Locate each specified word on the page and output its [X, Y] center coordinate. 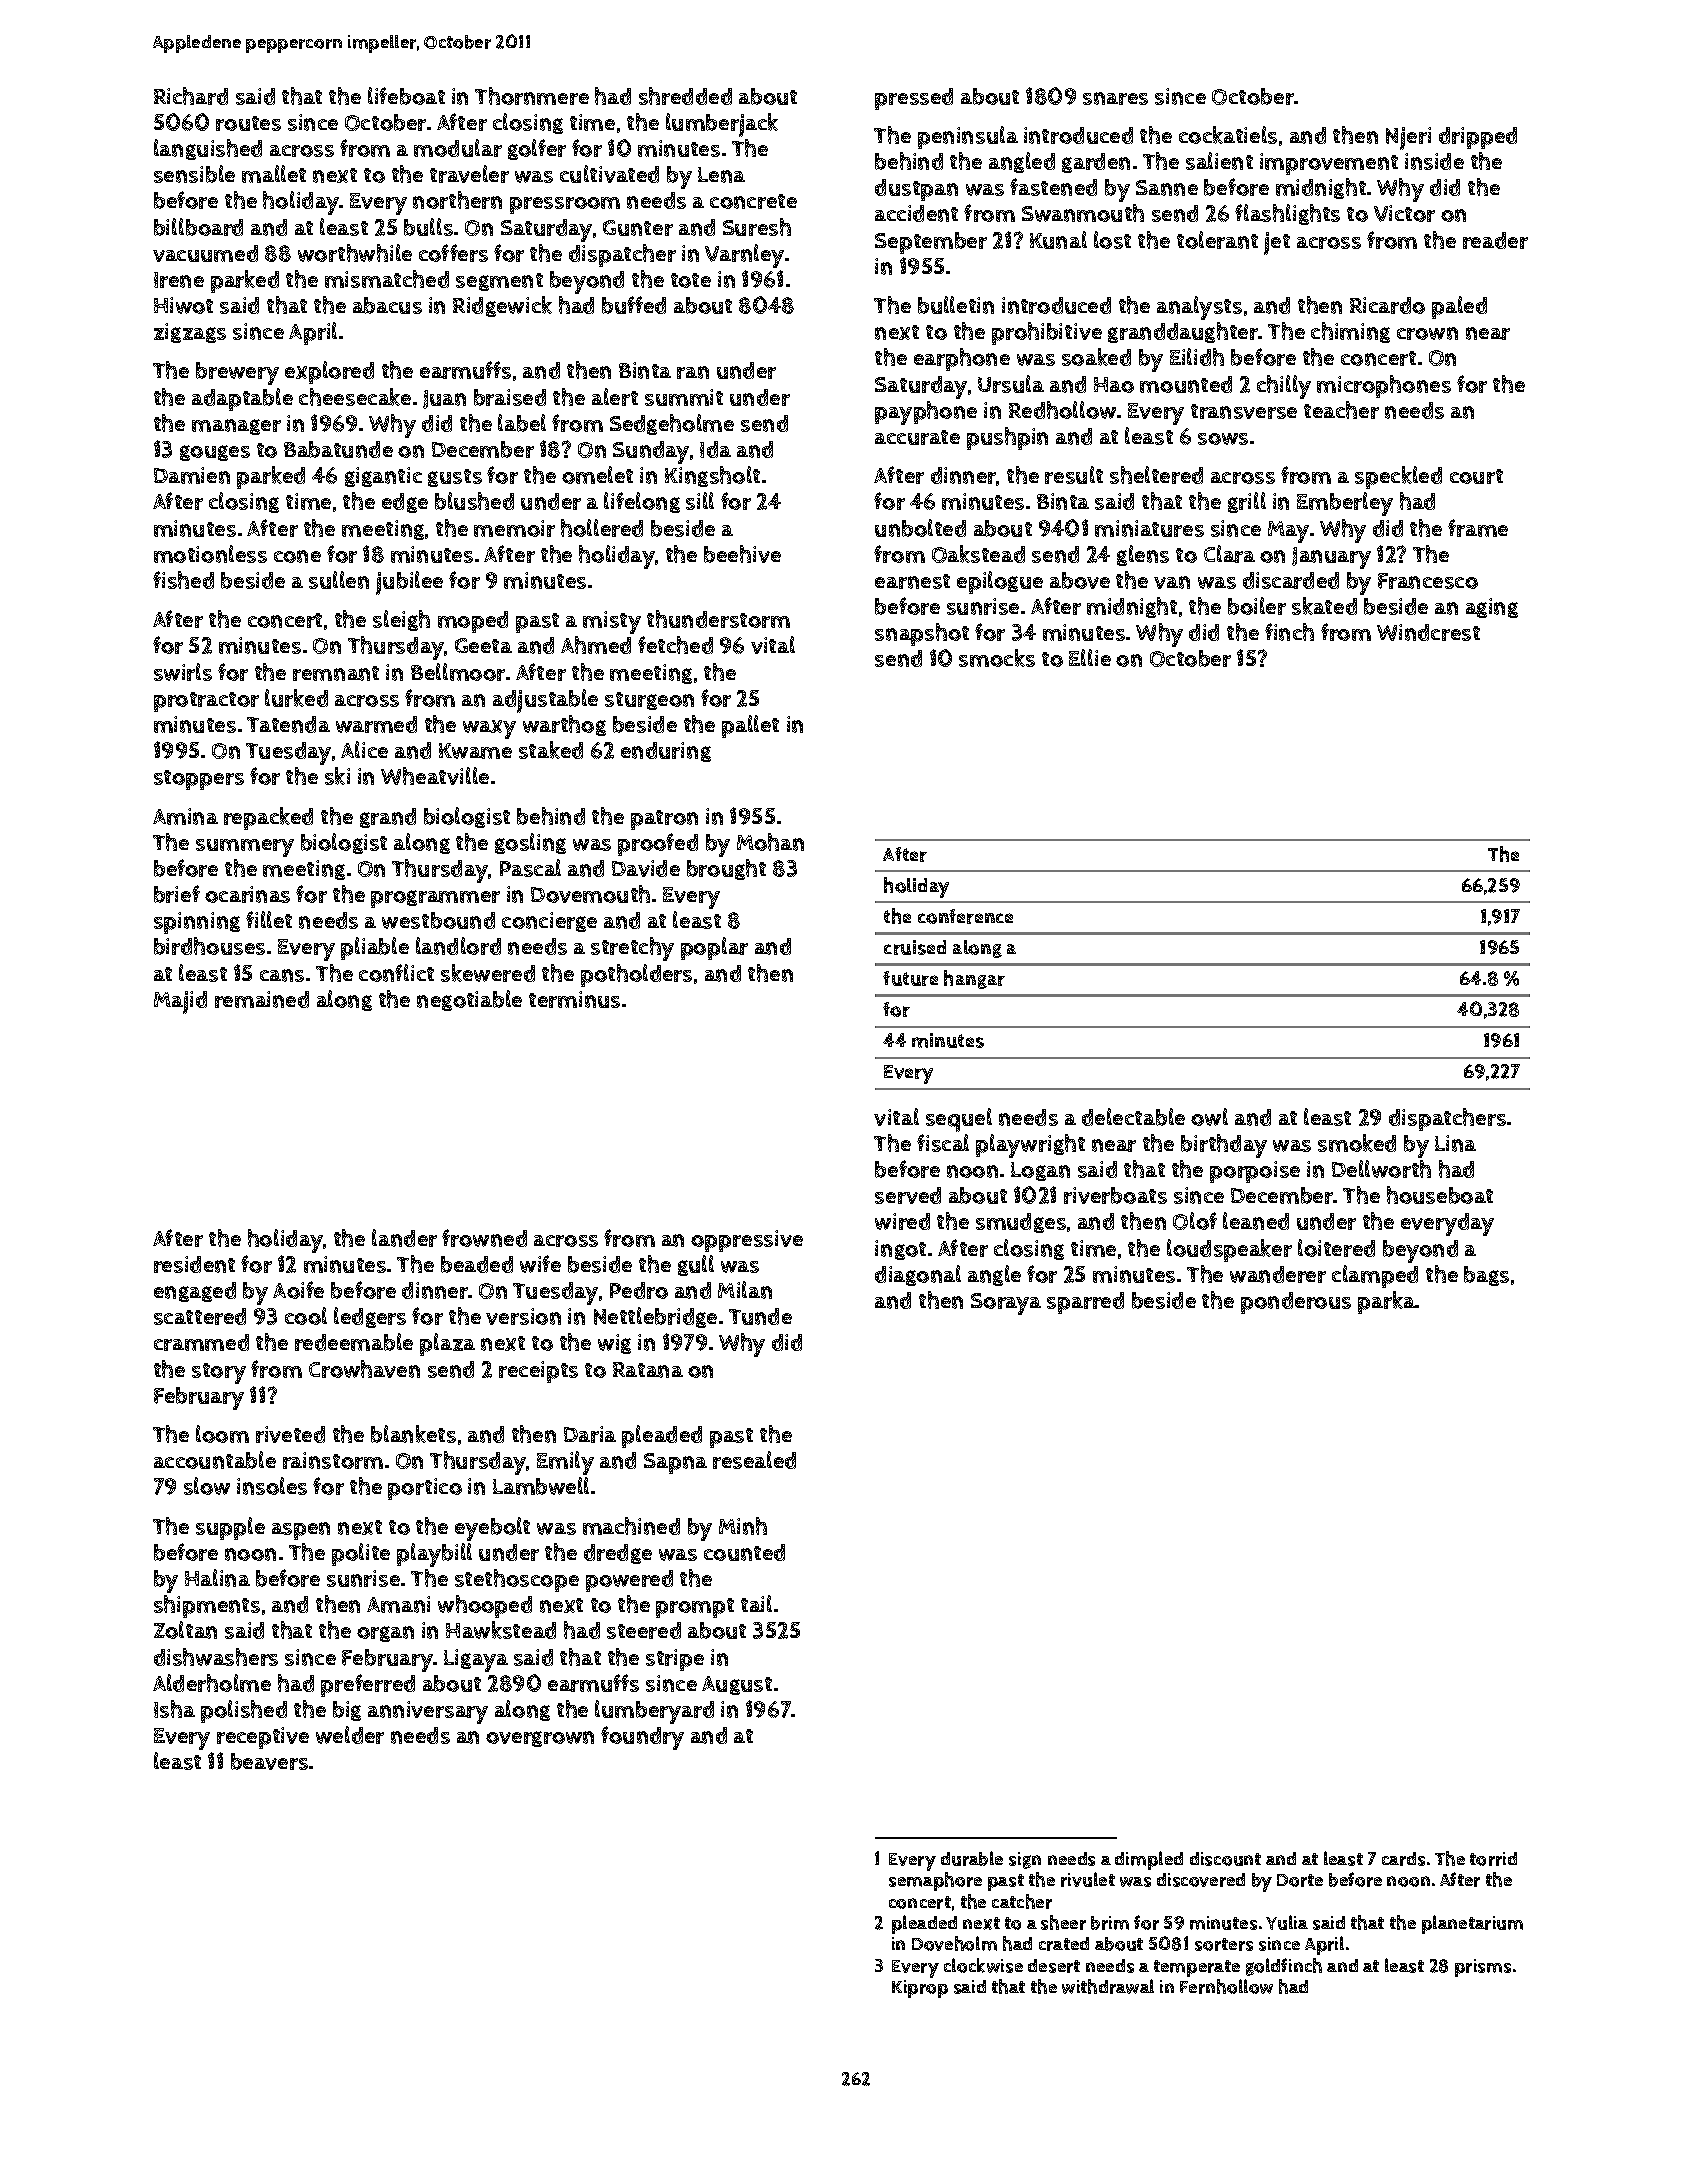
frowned [484, 1238]
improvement [1329, 164]
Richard [191, 96]
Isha [174, 1709]
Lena [721, 175]
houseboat [1440, 1195]
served [908, 1195]
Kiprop [920, 1989]
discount [1225, 1859]
